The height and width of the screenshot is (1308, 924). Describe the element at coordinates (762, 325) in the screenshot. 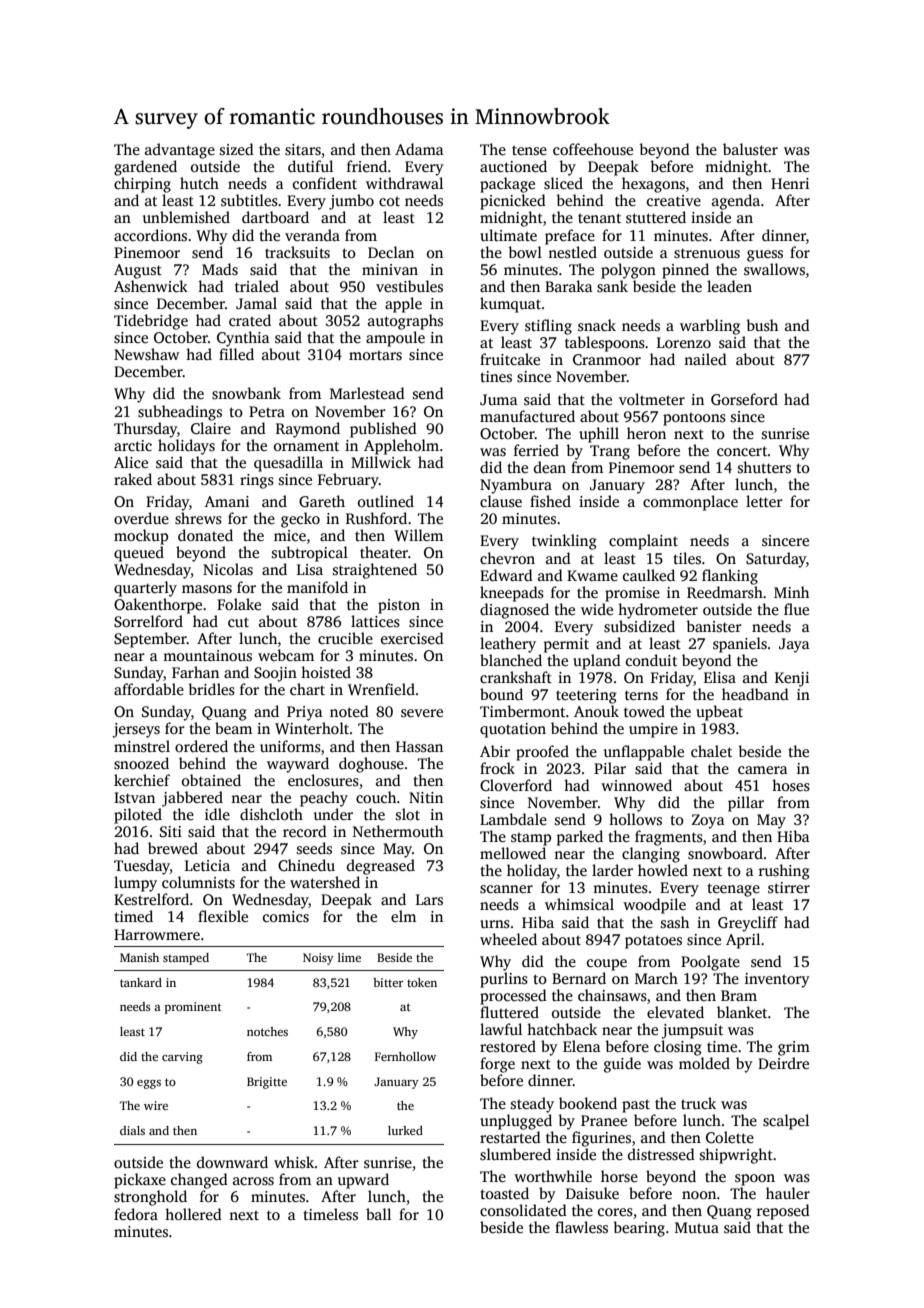

I see `bush` at that location.
